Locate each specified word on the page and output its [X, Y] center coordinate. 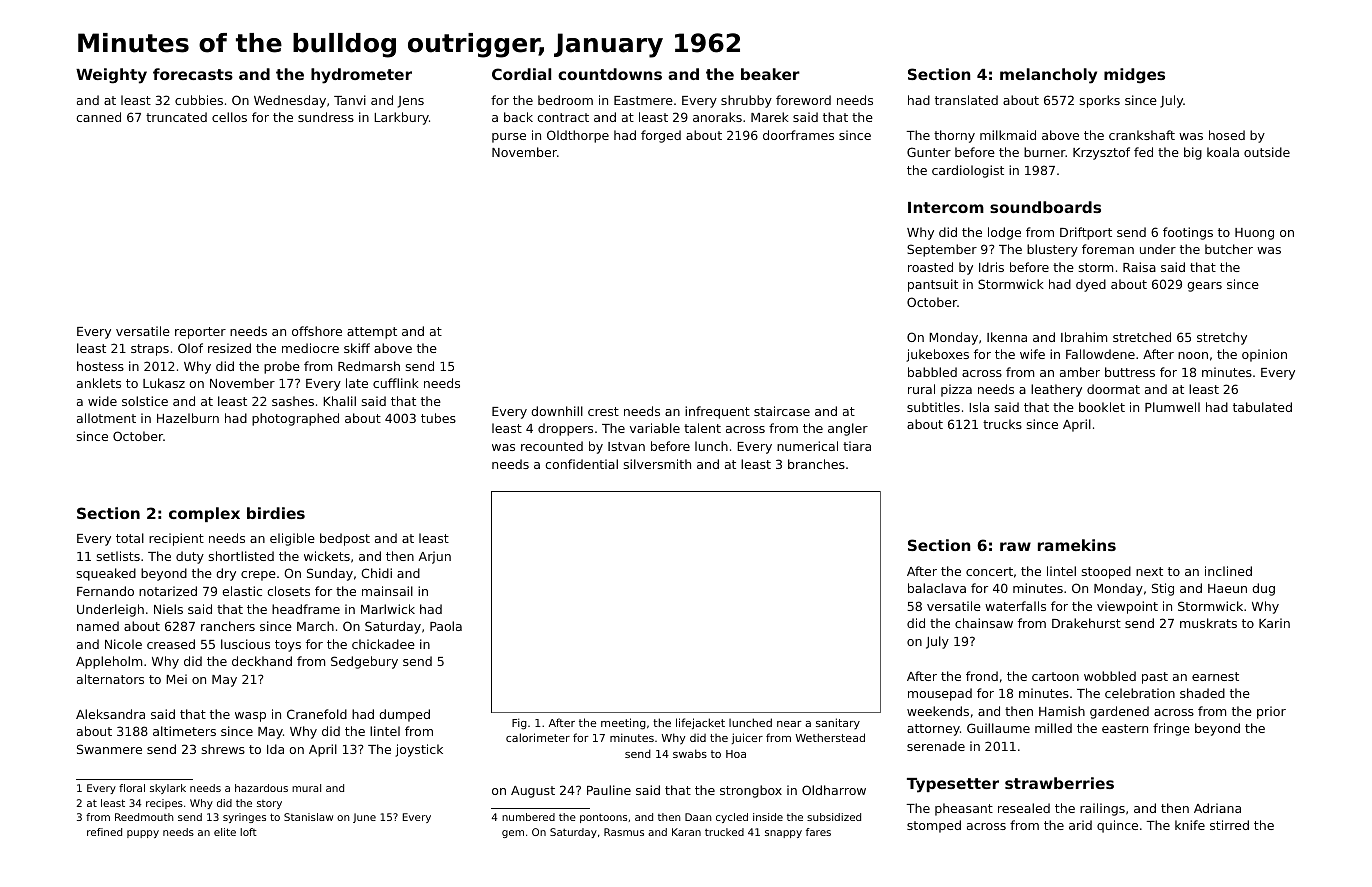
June [364, 818]
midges [1134, 76]
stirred [1229, 825]
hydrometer [361, 76]
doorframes [798, 135]
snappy [783, 834]
